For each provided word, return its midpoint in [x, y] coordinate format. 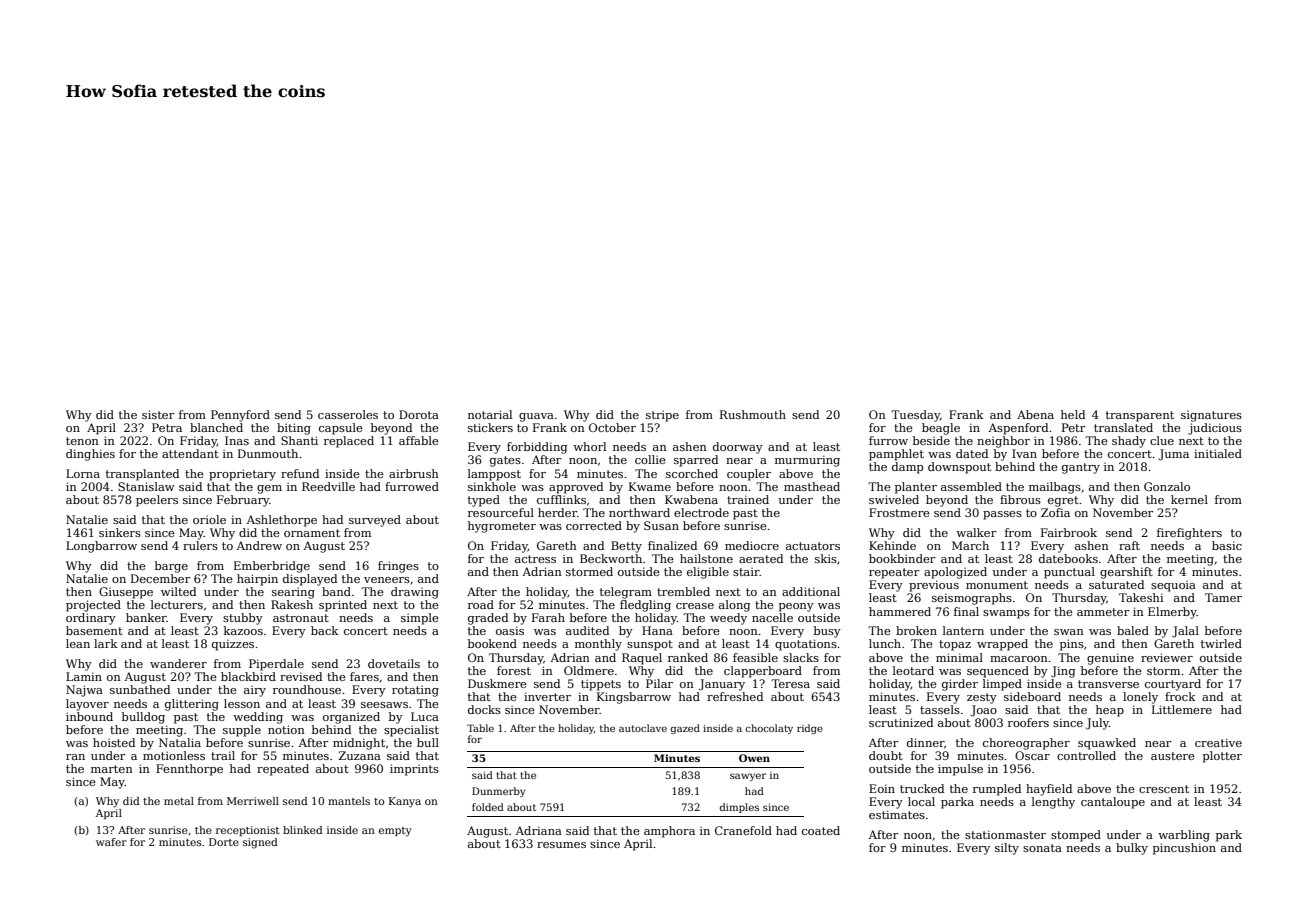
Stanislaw [146, 486]
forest [514, 670]
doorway [738, 448]
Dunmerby [499, 792]
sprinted [343, 606]
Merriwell [253, 801]
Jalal [1185, 632]
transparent [1140, 416]
